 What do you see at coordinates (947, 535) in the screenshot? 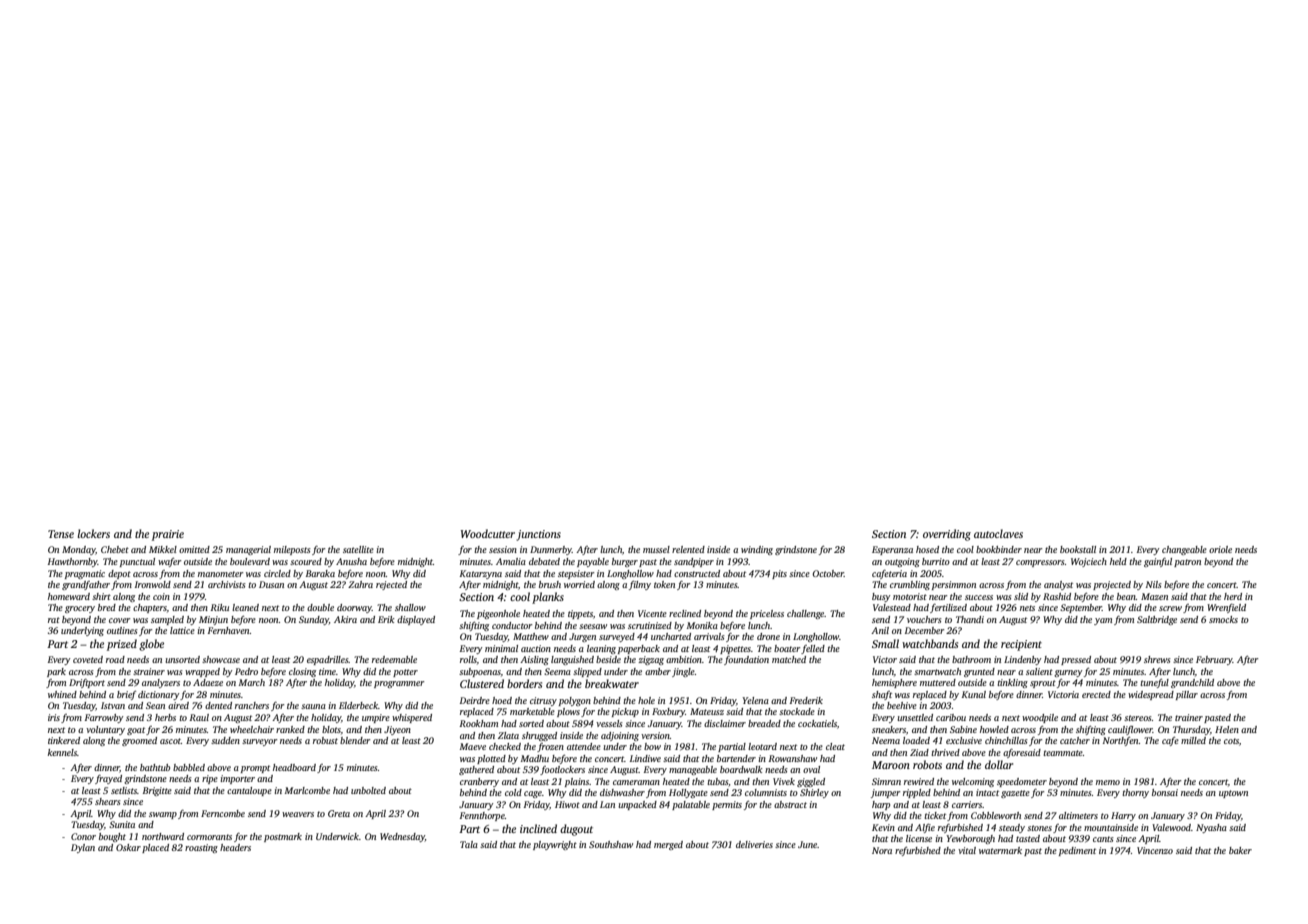
I see `overriding` at bounding box center [947, 535].
